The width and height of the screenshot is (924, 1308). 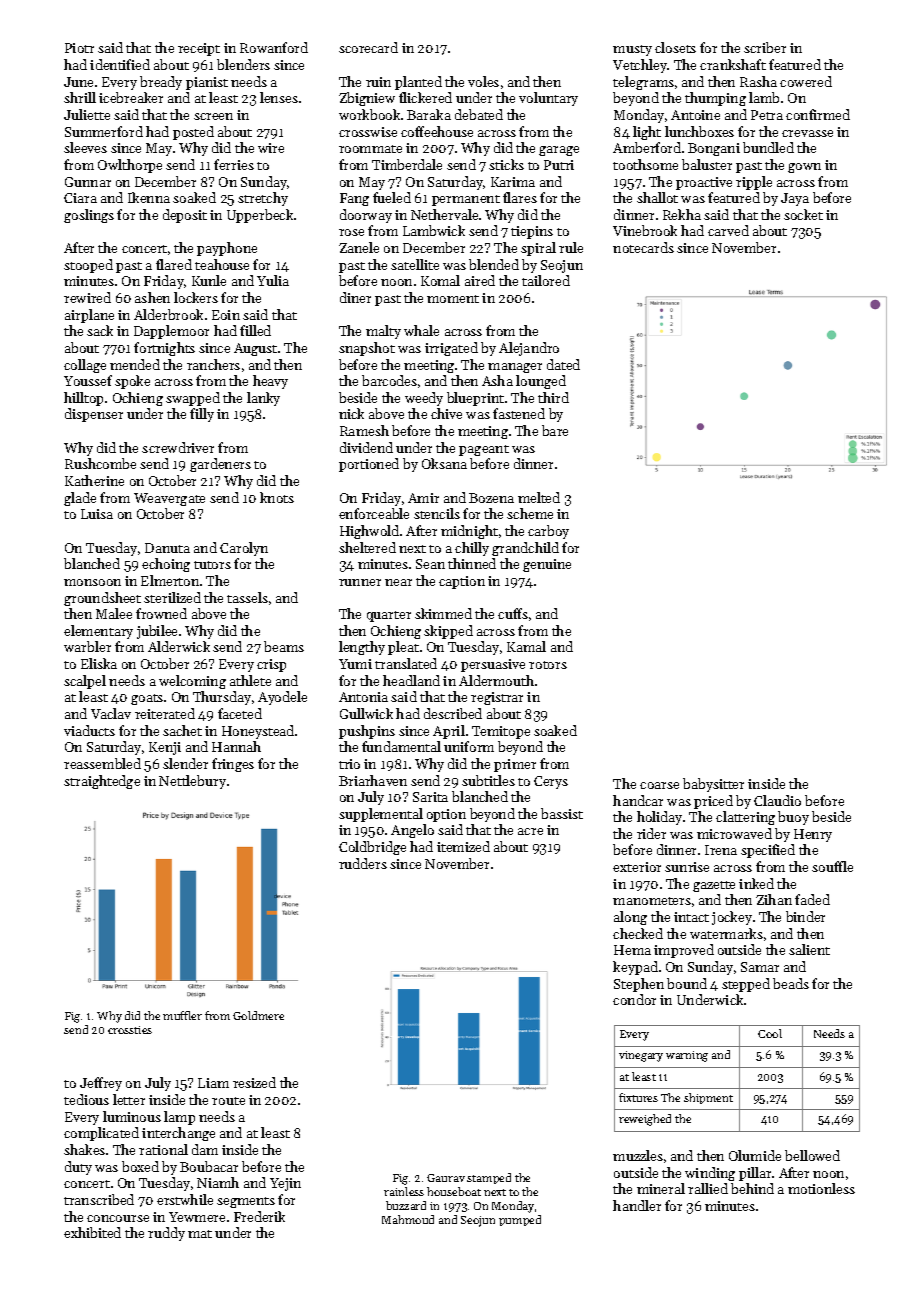 I want to click on athlete, so click(x=250, y=680).
